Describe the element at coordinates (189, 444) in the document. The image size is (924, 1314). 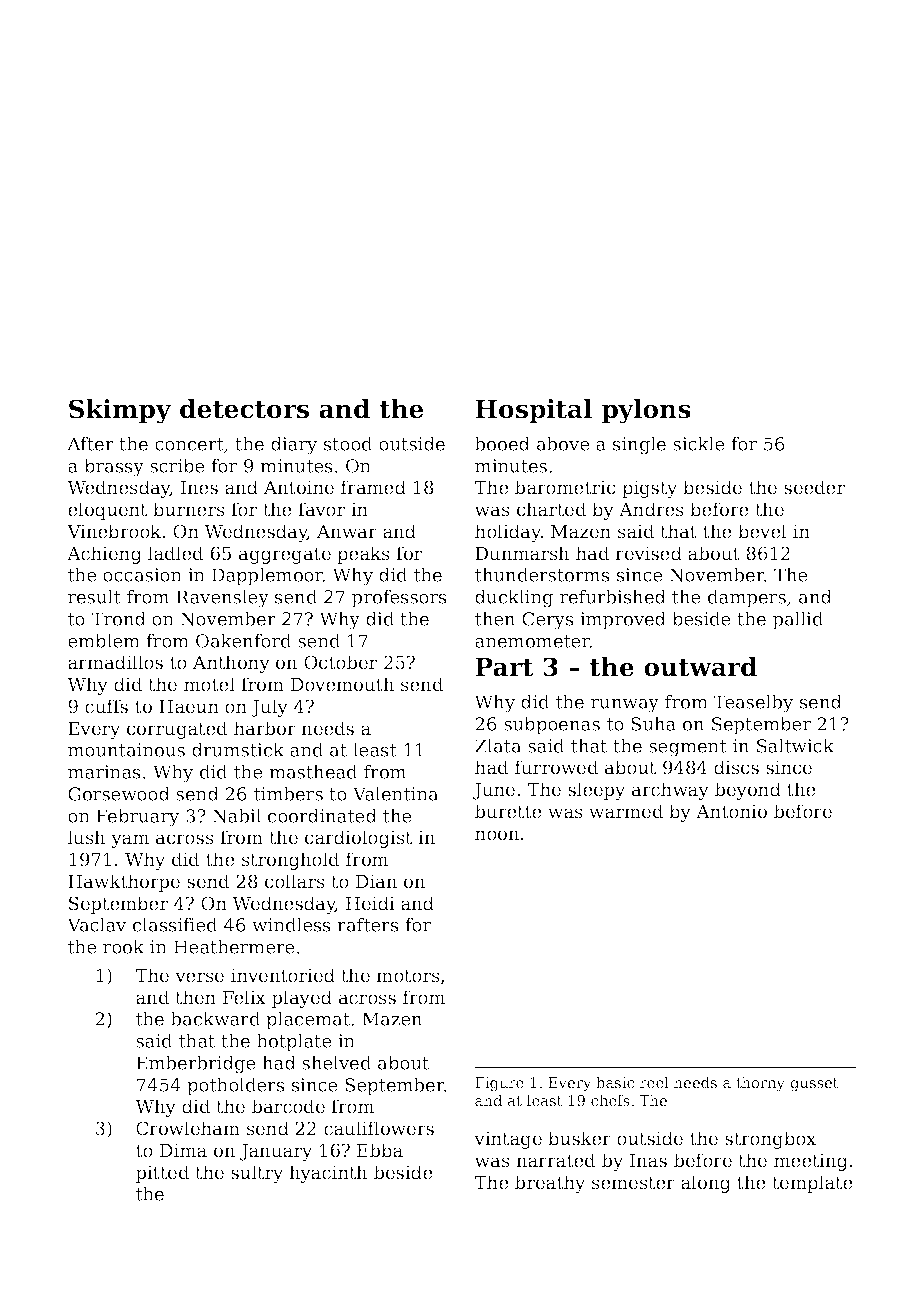
I see `concert` at that location.
